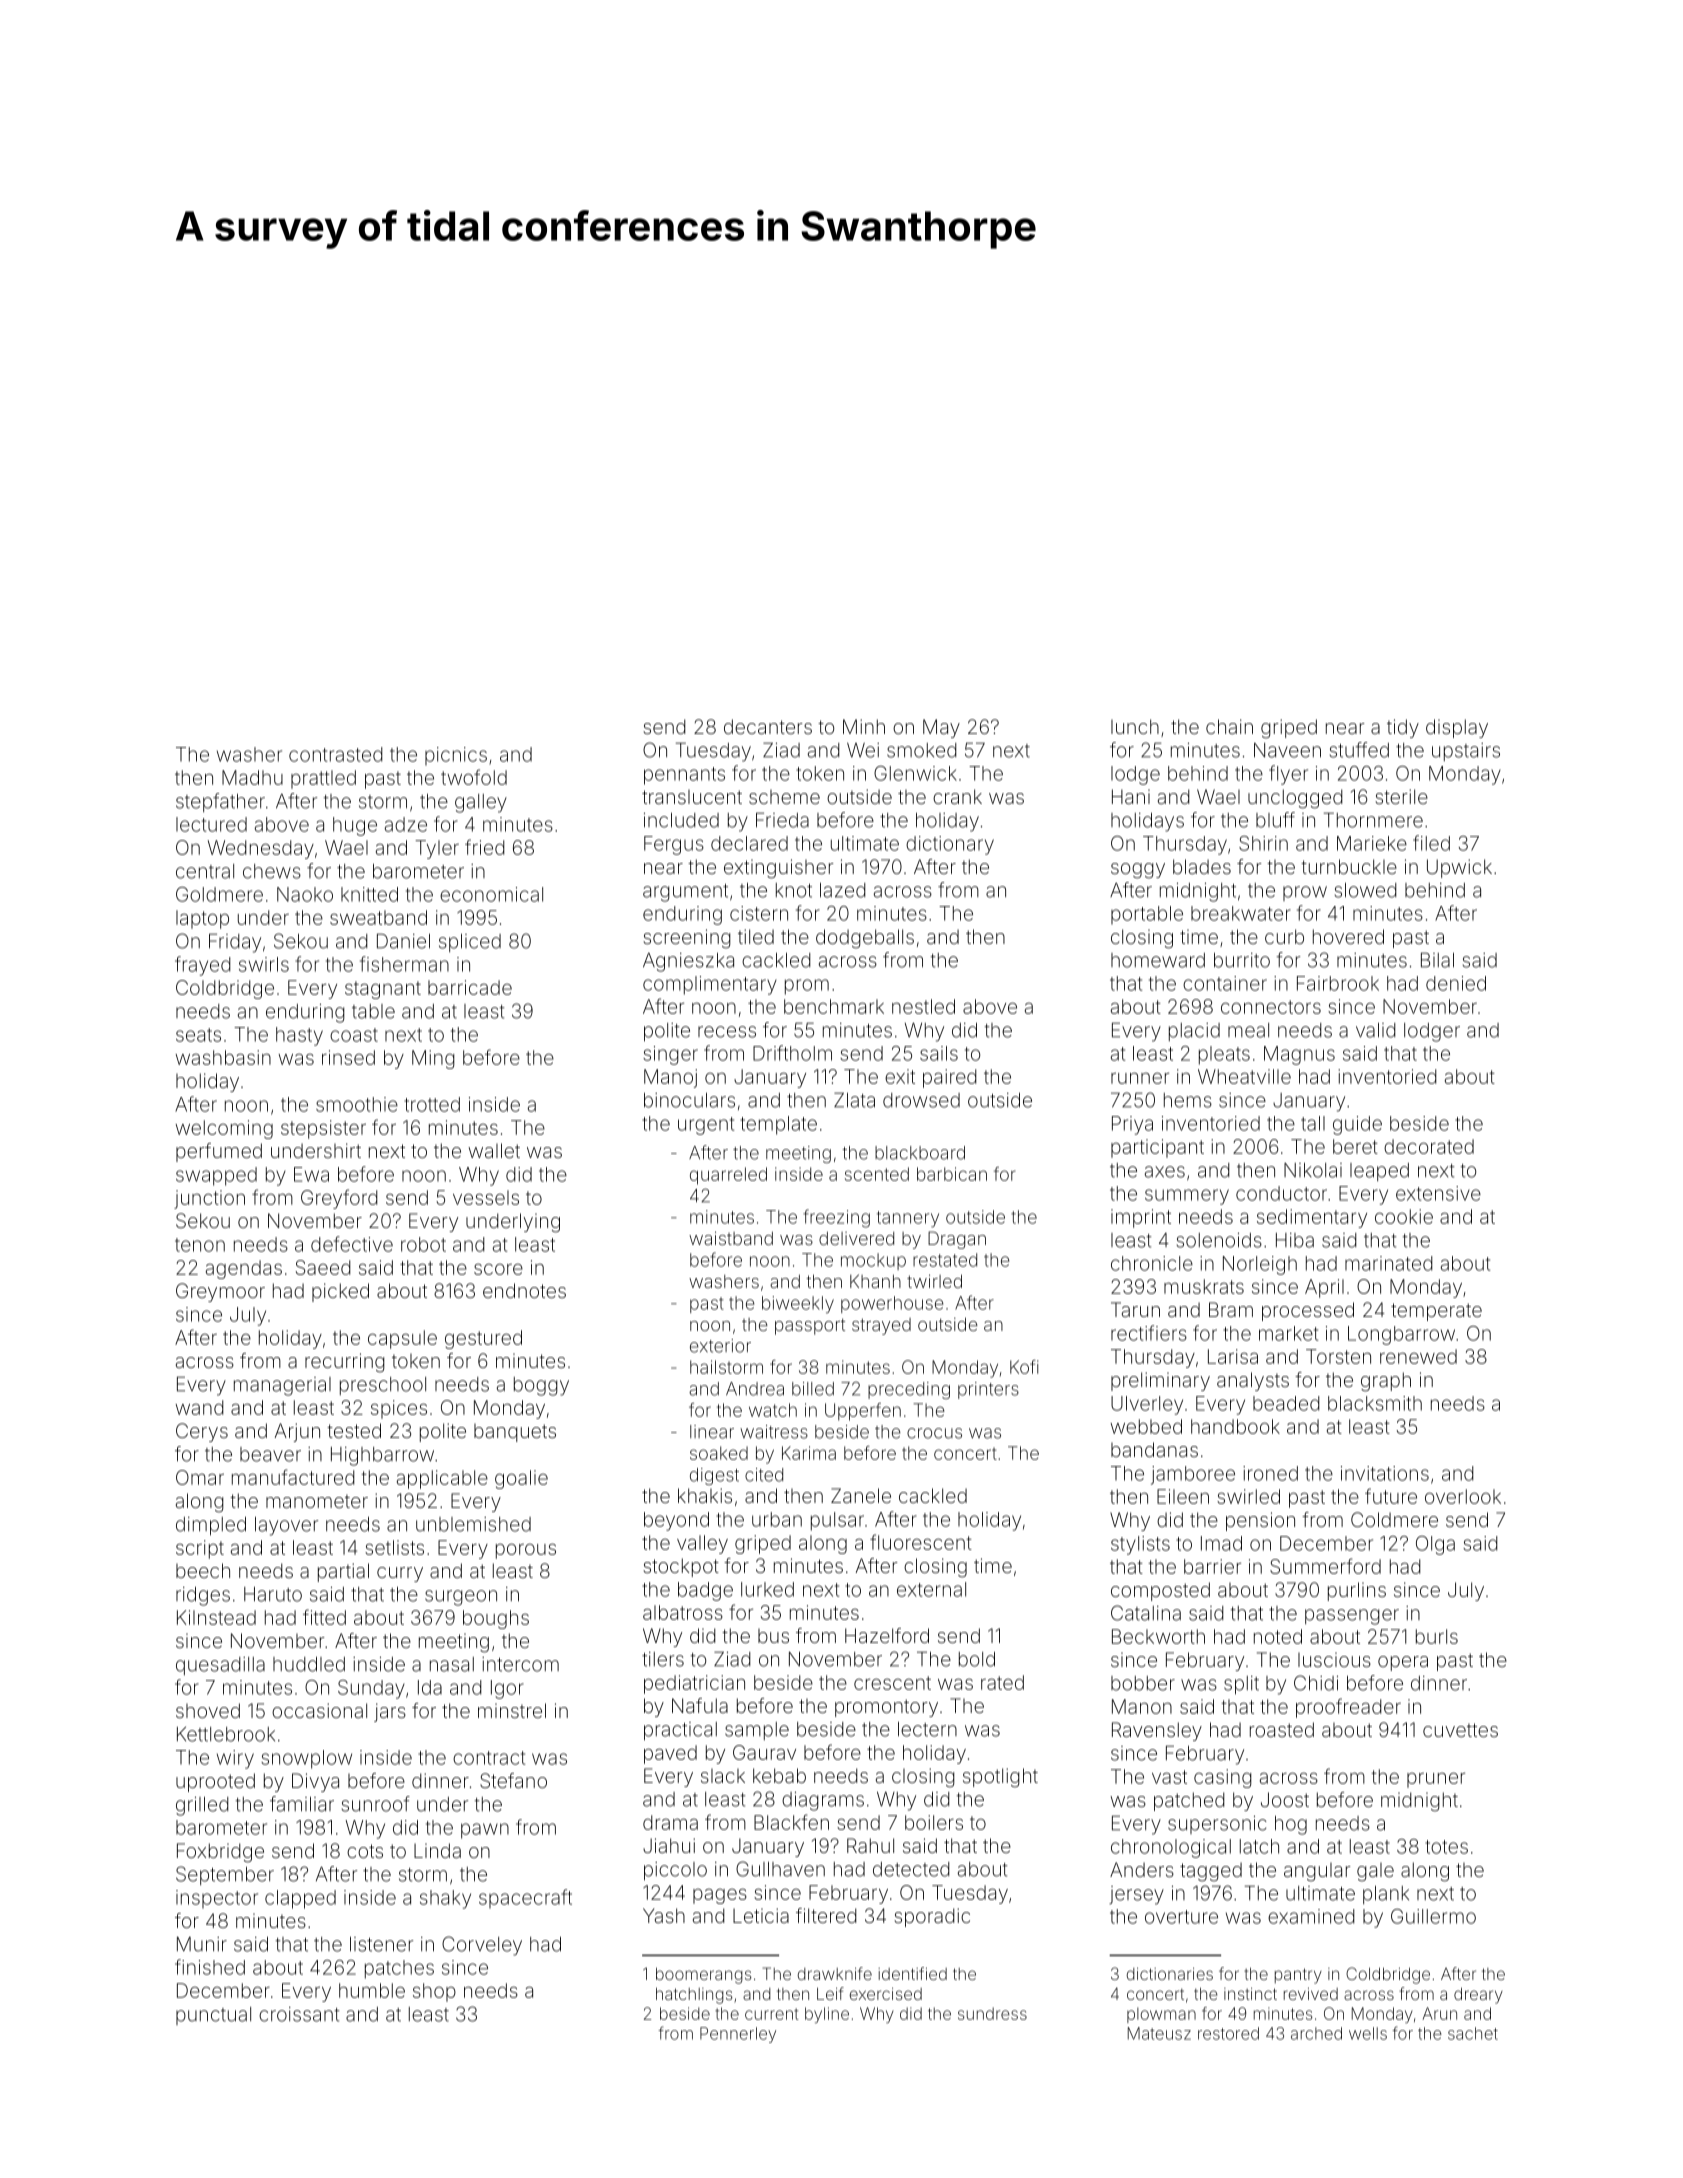  I want to click on mockup, so click(873, 1261).
